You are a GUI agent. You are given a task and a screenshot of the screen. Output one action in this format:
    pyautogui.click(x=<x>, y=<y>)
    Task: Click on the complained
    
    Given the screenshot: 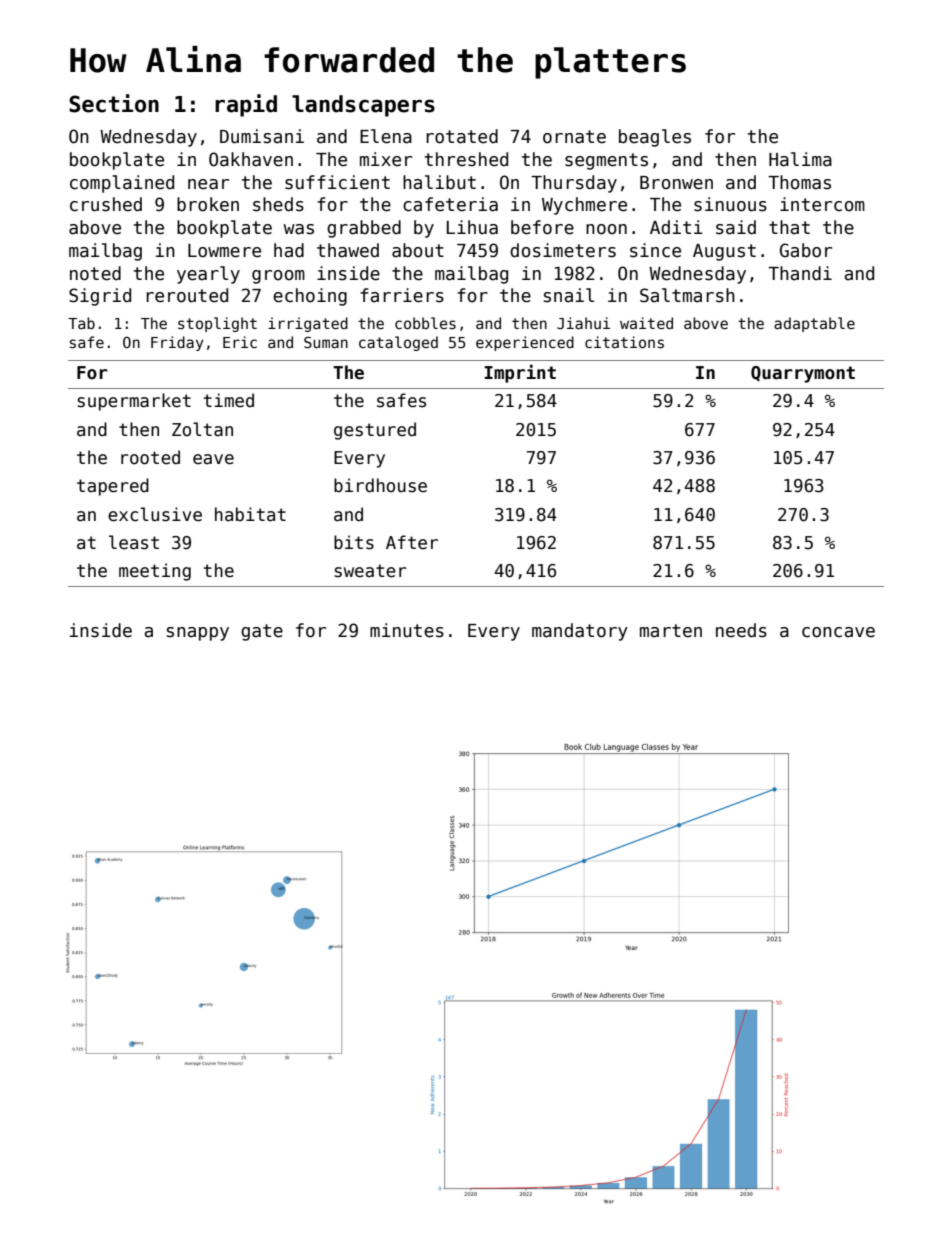 What is the action you would take?
    pyautogui.click(x=122, y=184)
